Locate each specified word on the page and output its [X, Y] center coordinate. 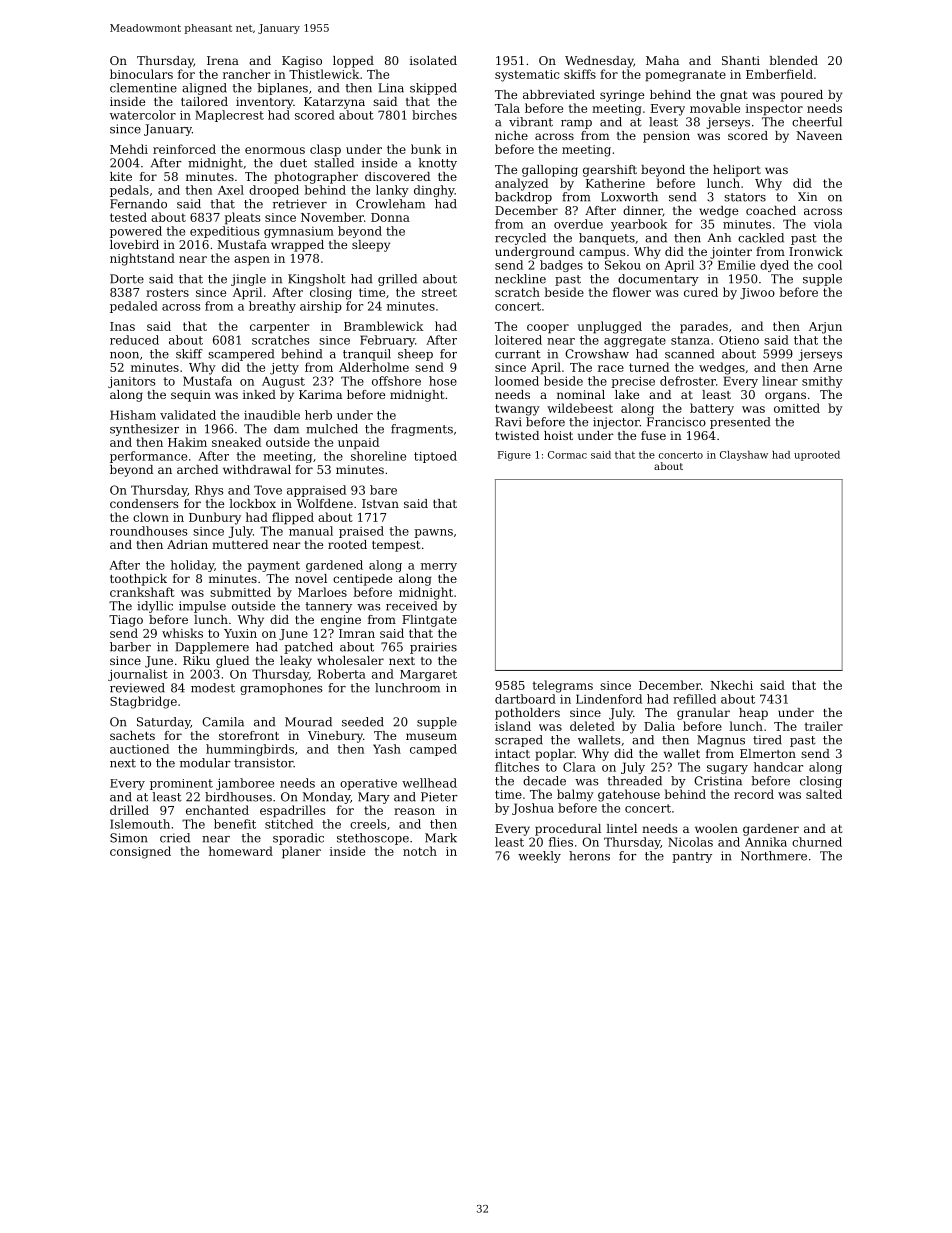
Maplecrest [229, 116]
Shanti [741, 60]
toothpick [138, 580]
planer [301, 852]
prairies [433, 648]
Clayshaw [744, 456]
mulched [332, 429]
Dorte [127, 279]
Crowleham [390, 204]
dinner [643, 211]
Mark [441, 838]
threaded [634, 781]
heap [753, 714]
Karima [320, 394]
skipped [433, 89]
